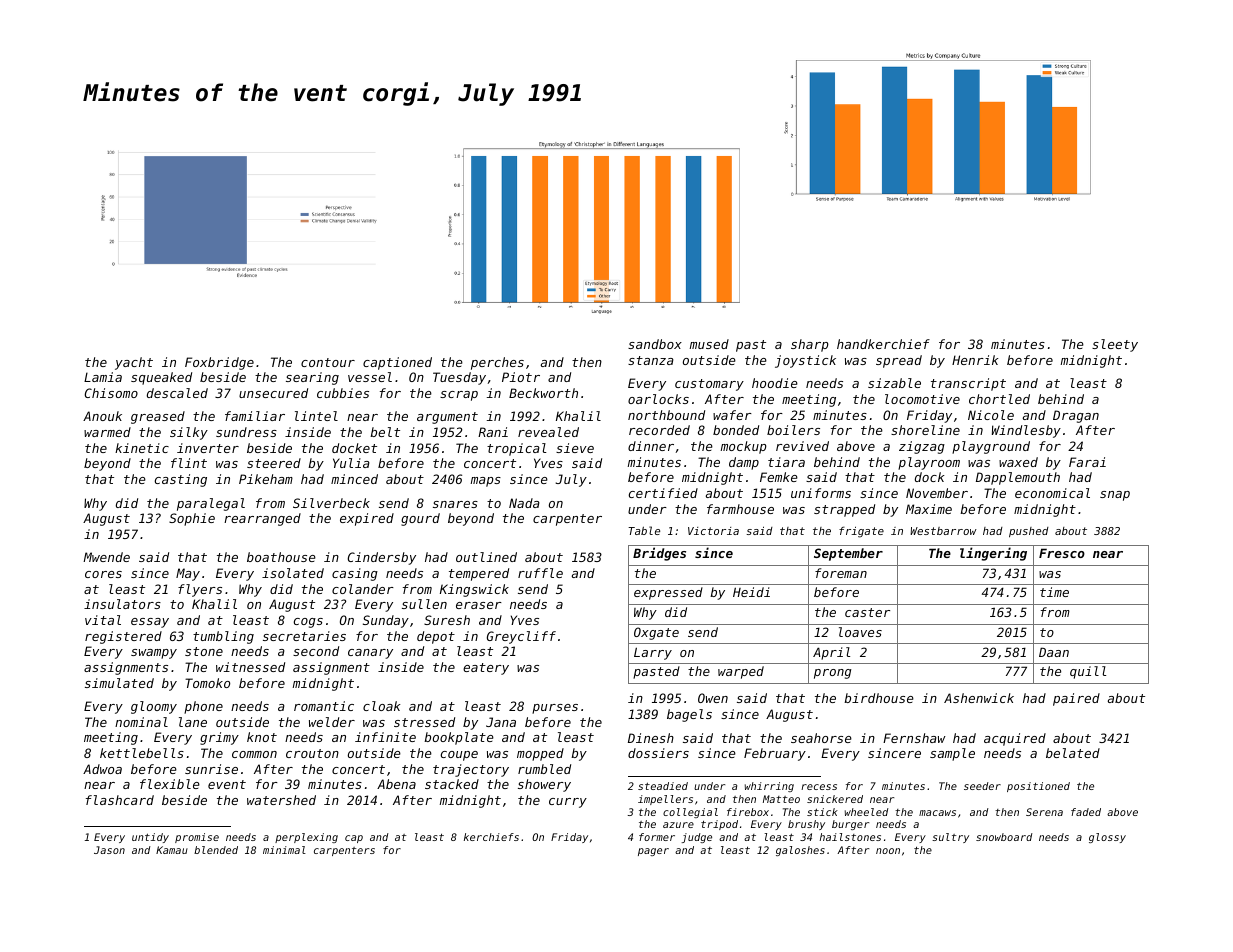 Image resolution: width=1233 pixels, height=952 pixels. What do you see at coordinates (134, 363) in the image?
I see `yacht` at bounding box center [134, 363].
